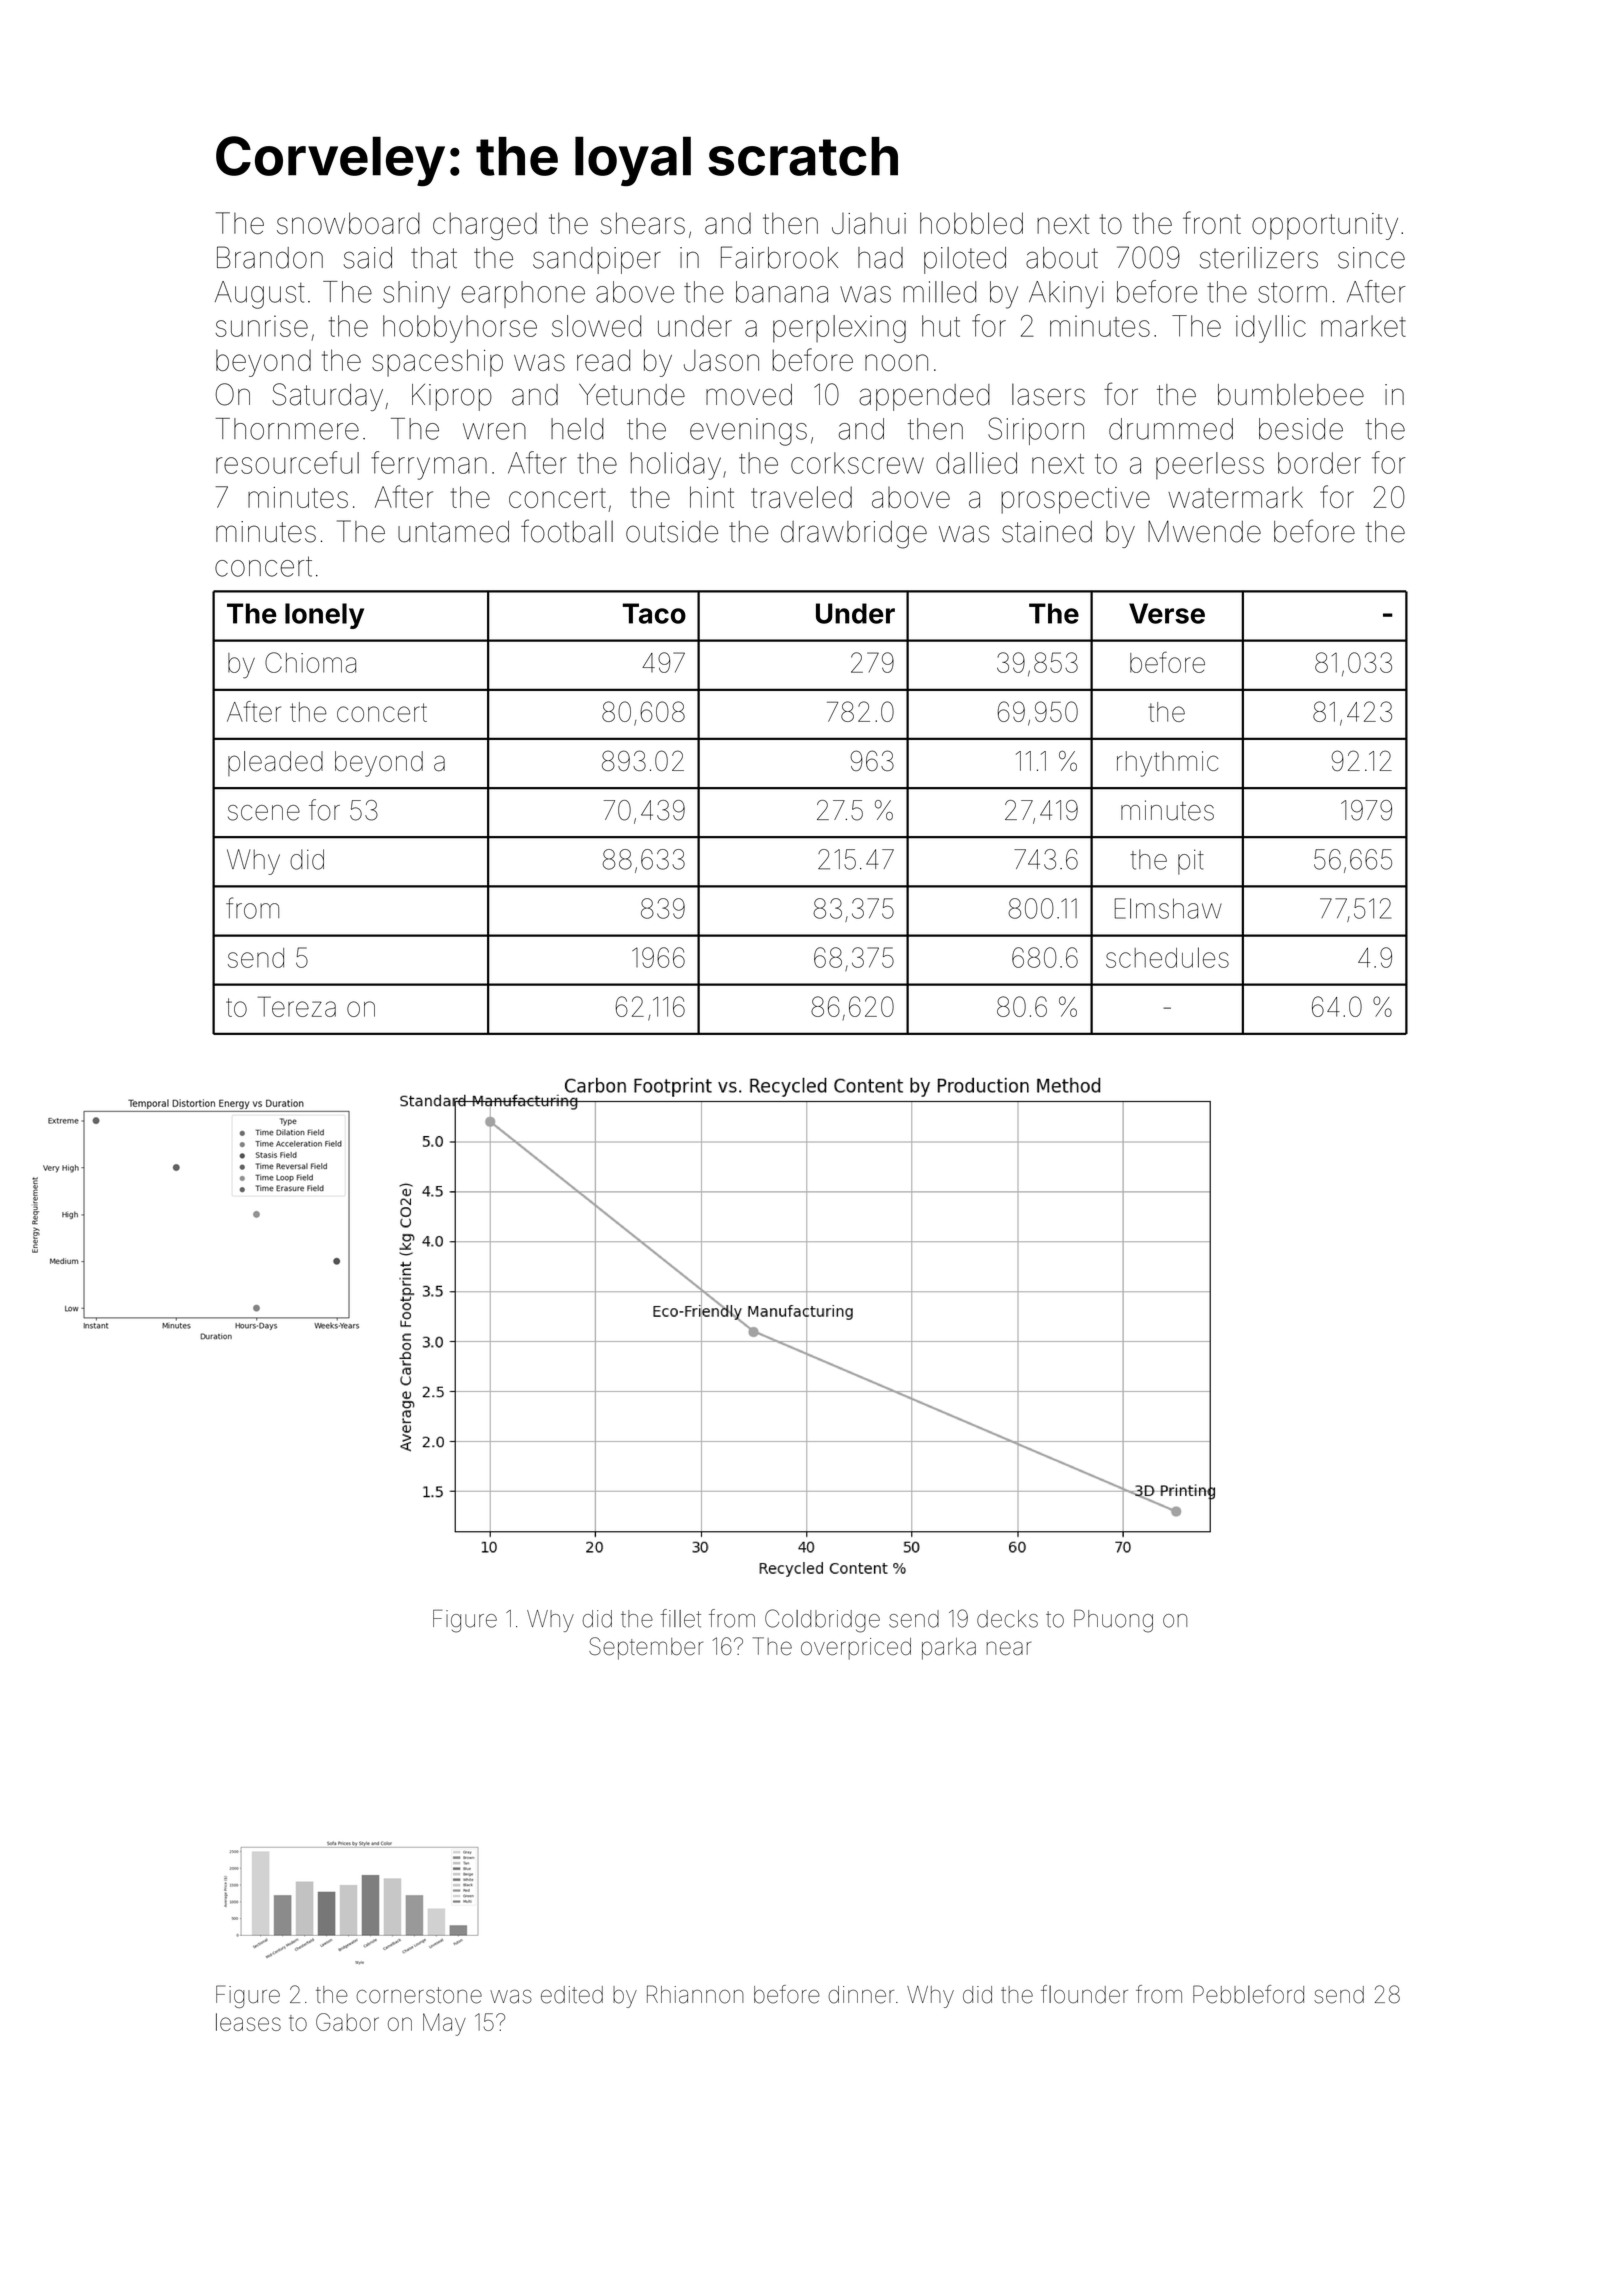 The image size is (1620, 2292). What do you see at coordinates (1167, 957) in the screenshot?
I see `schedules` at bounding box center [1167, 957].
